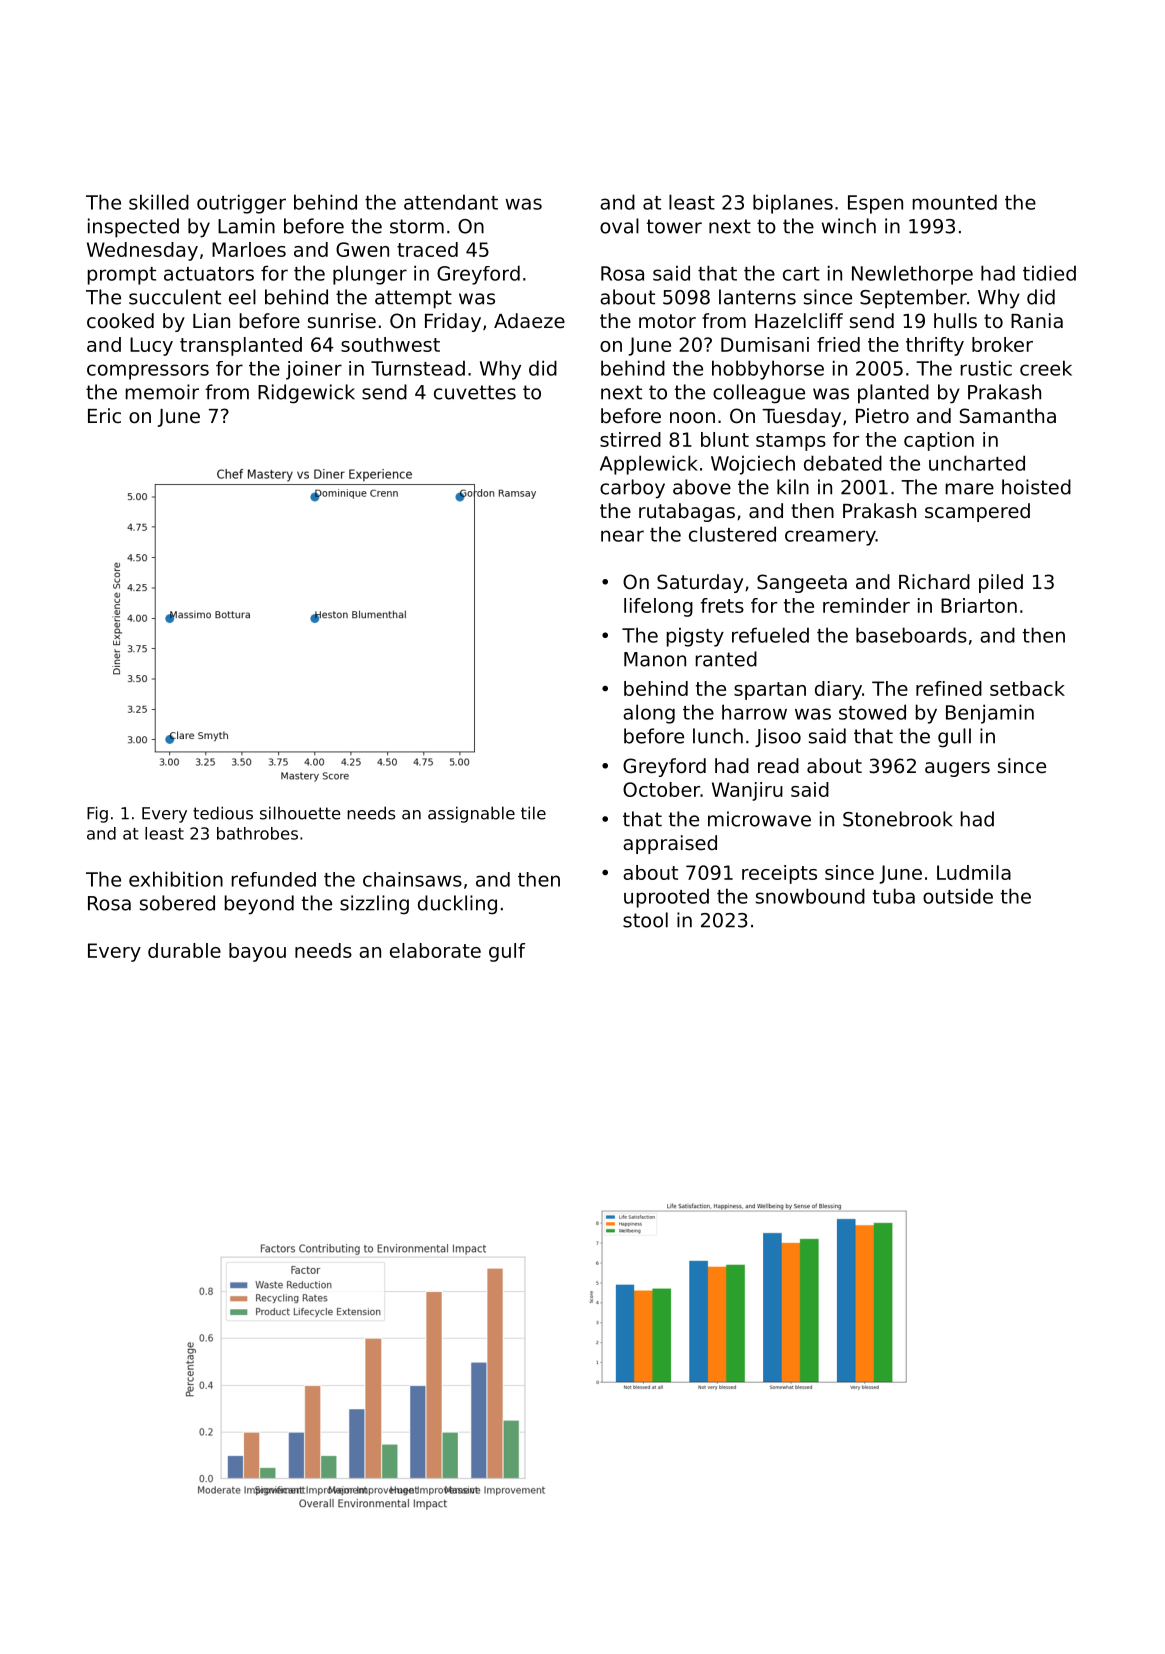 The image size is (1165, 1654). I want to click on blunt, so click(725, 439).
